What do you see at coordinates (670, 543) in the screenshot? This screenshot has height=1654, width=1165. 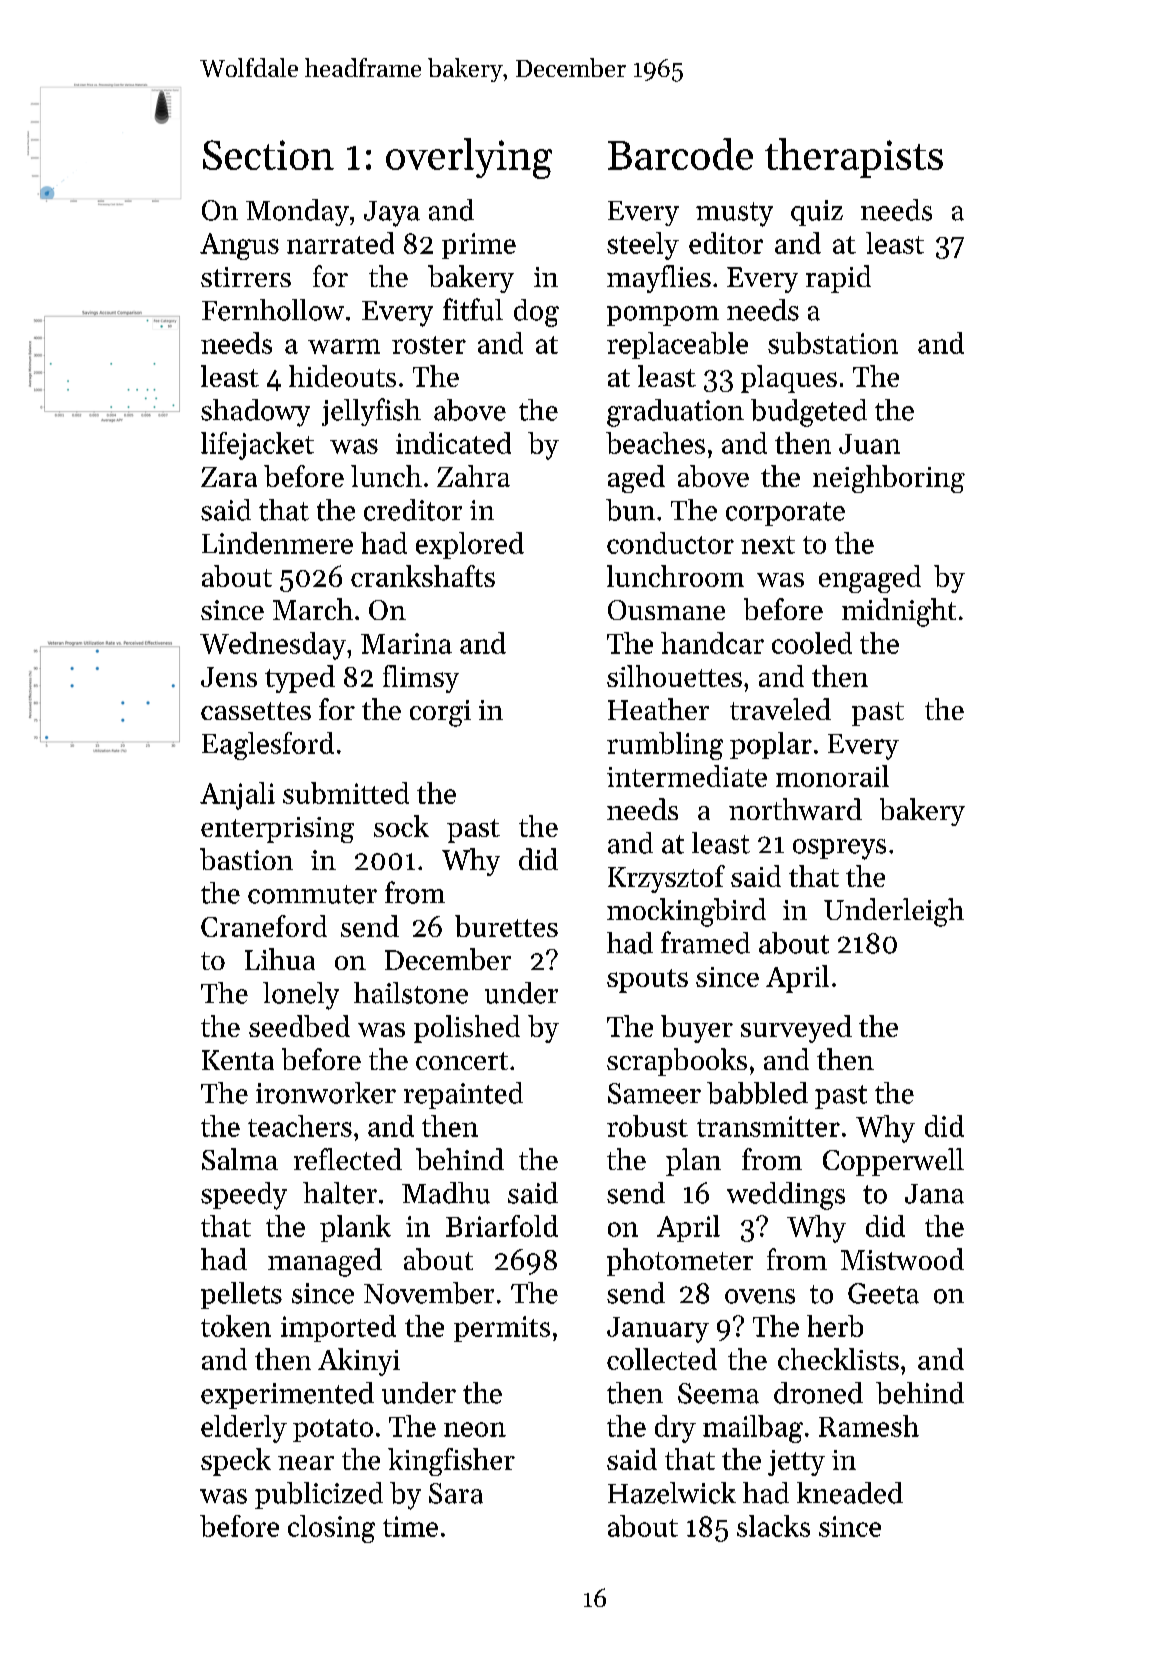 I see `conductor` at bounding box center [670, 543].
